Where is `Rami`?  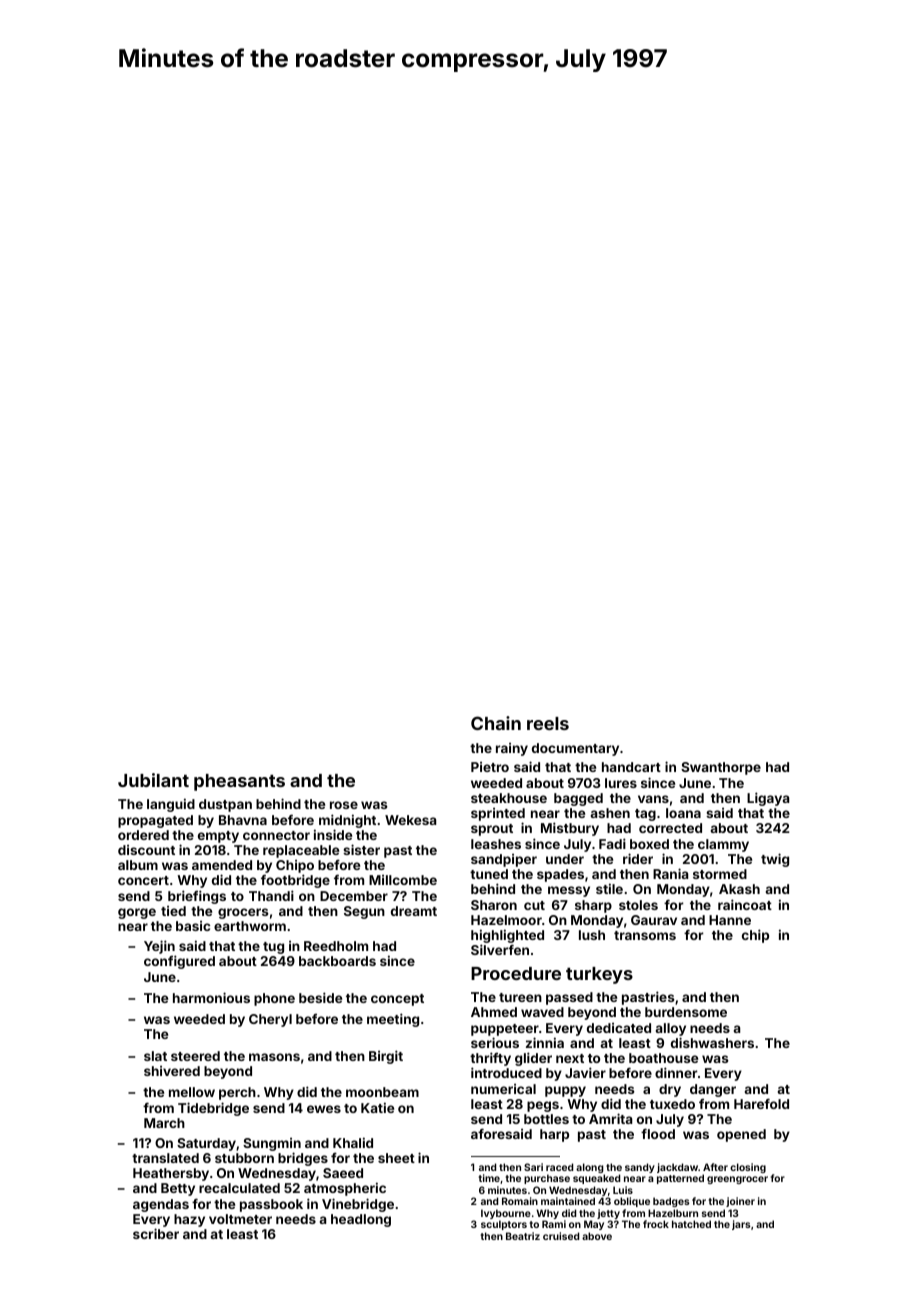 Rami is located at coordinates (554, 1224).
